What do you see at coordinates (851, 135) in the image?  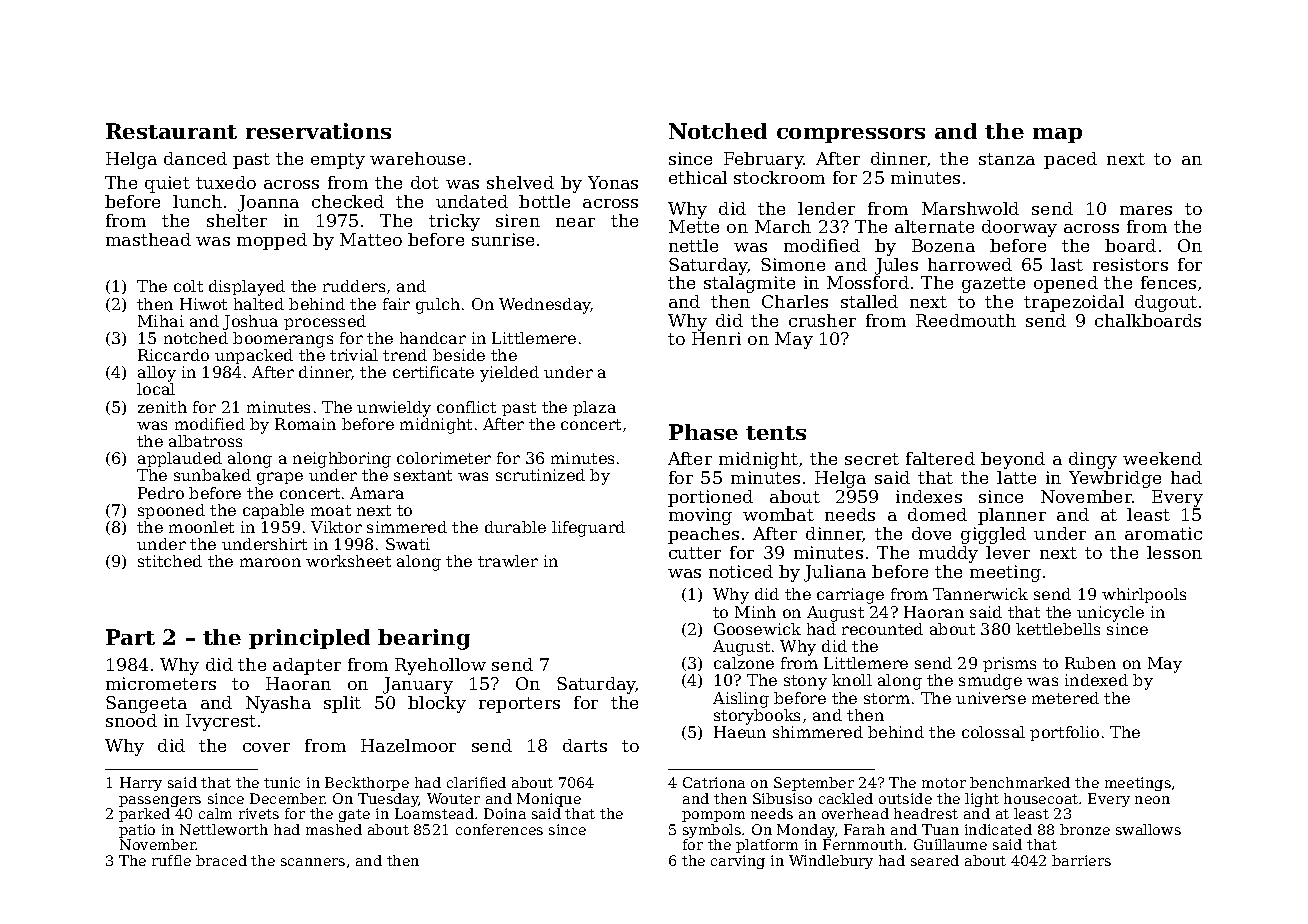 I see `compressors` at bounding box center [851, 135].
